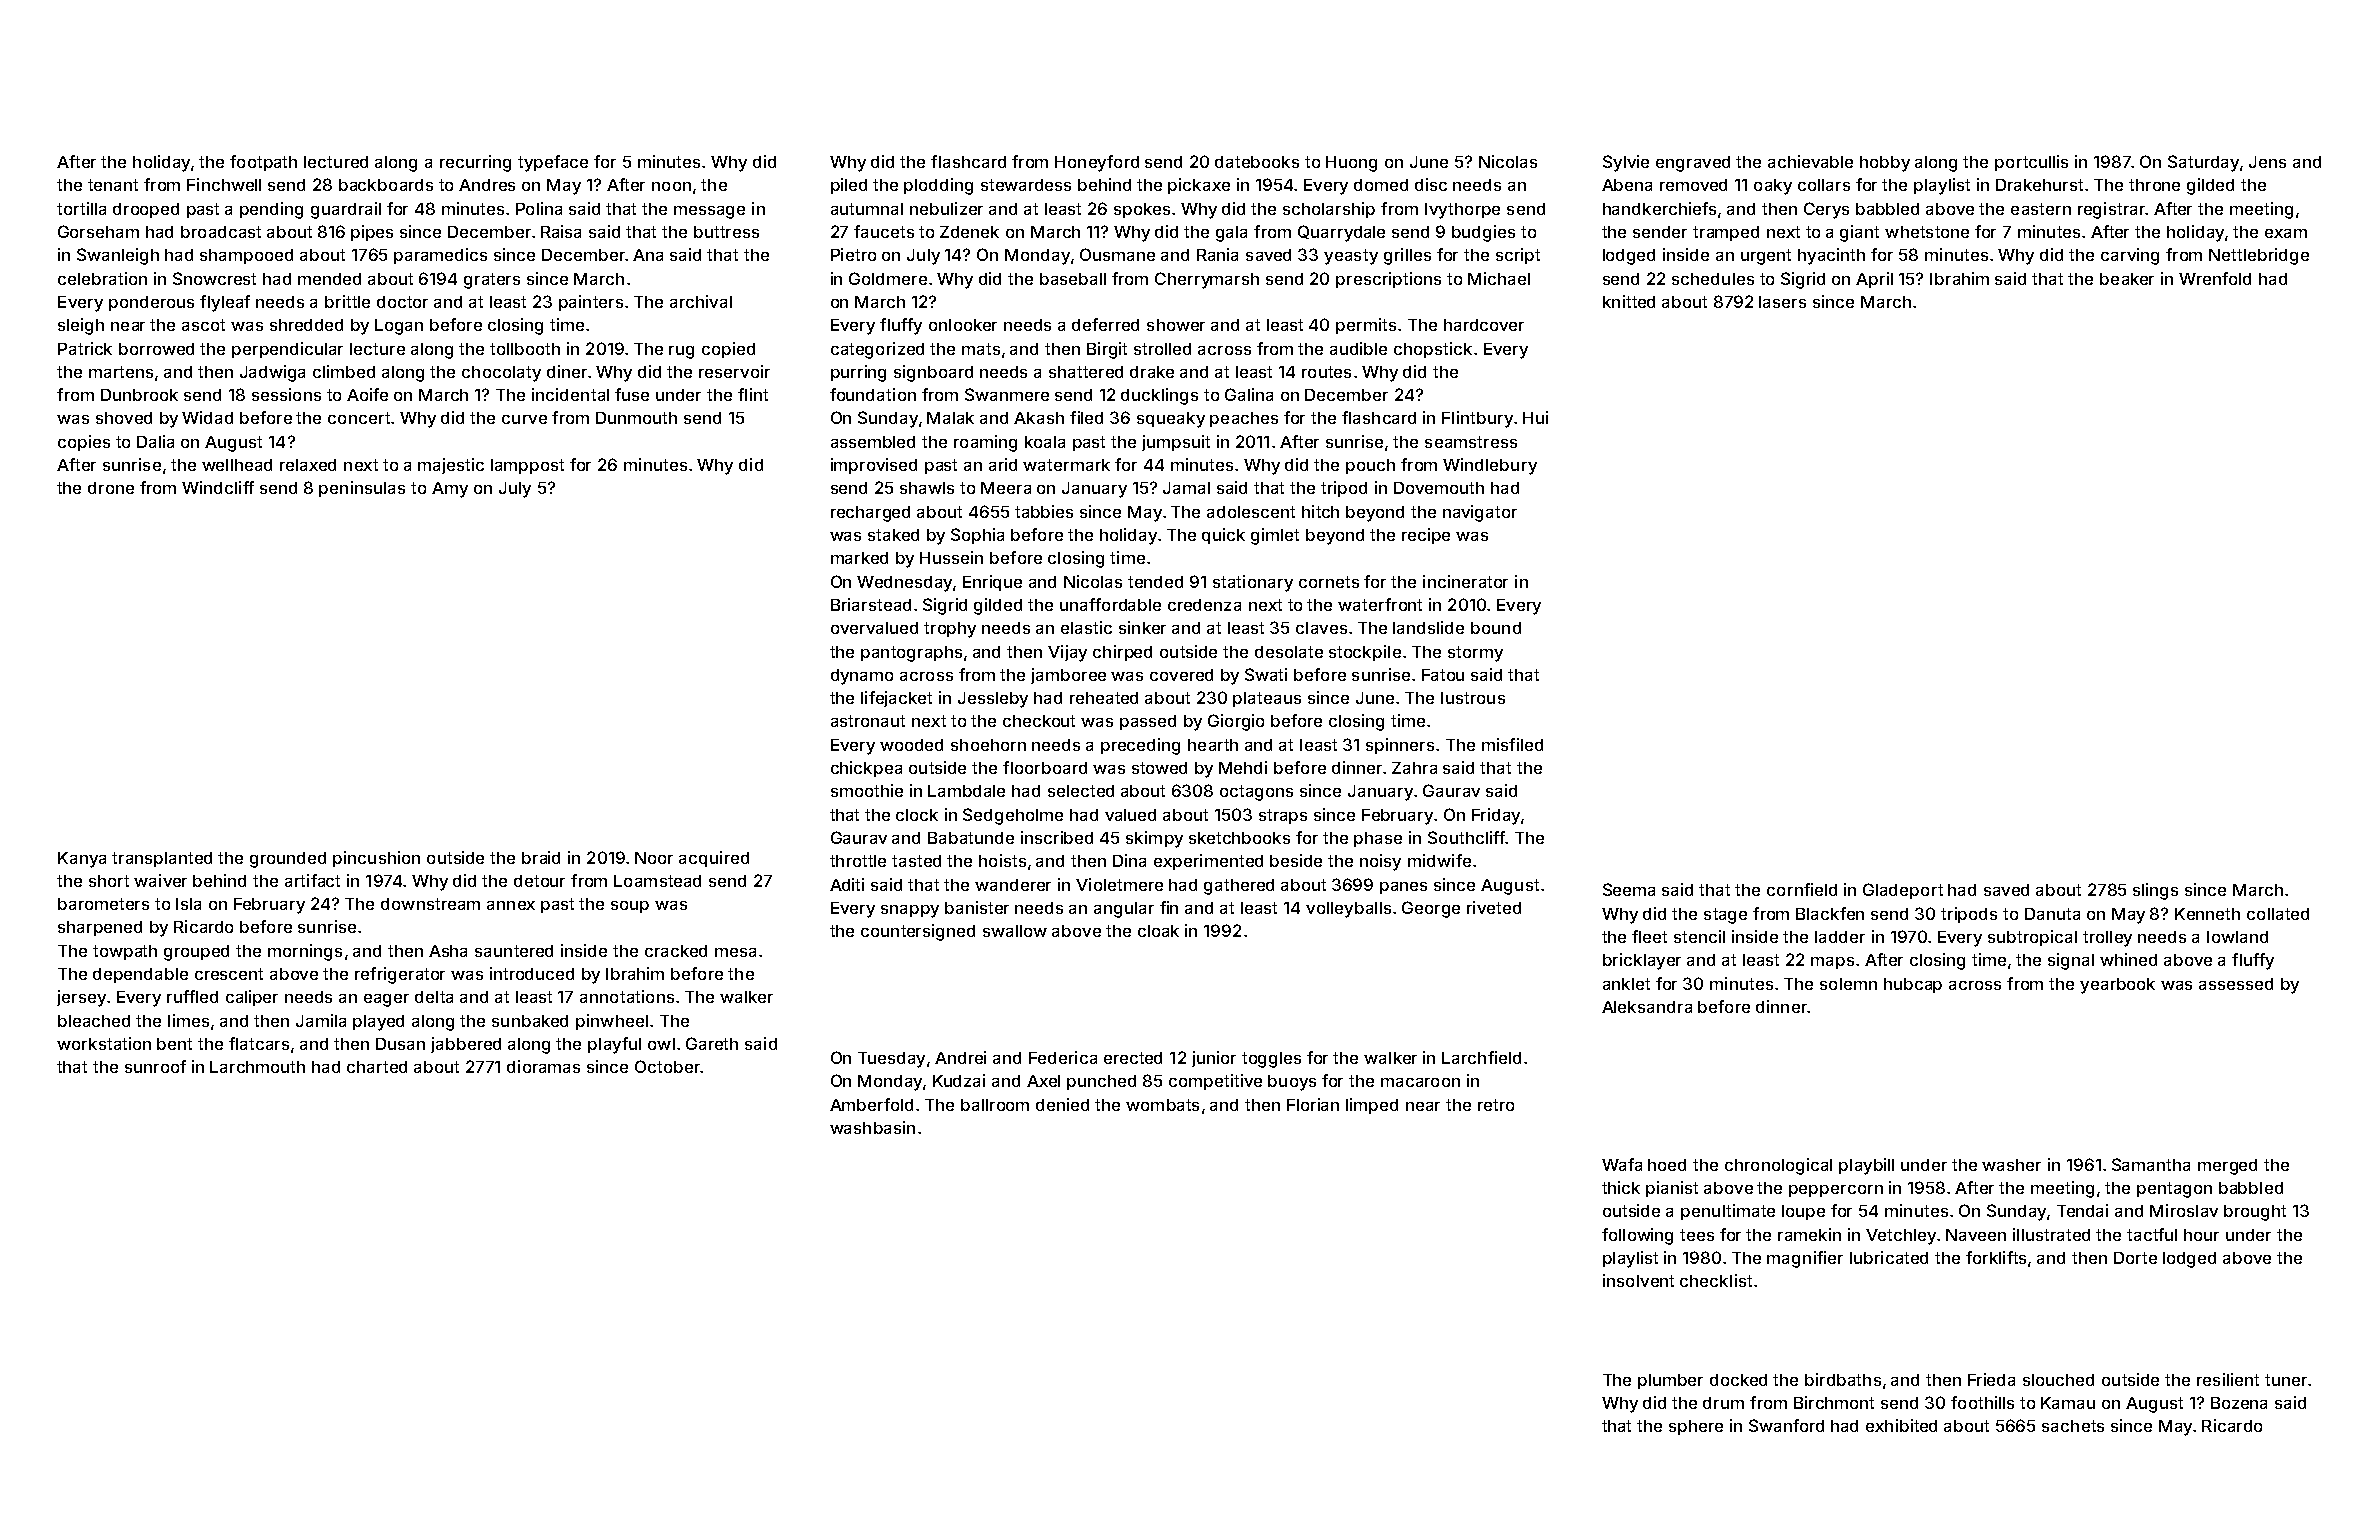 This image has height=1540, width=2380. Describe the element at coordinates (1473, 698) in the image. I see `lustrous` at that location.
